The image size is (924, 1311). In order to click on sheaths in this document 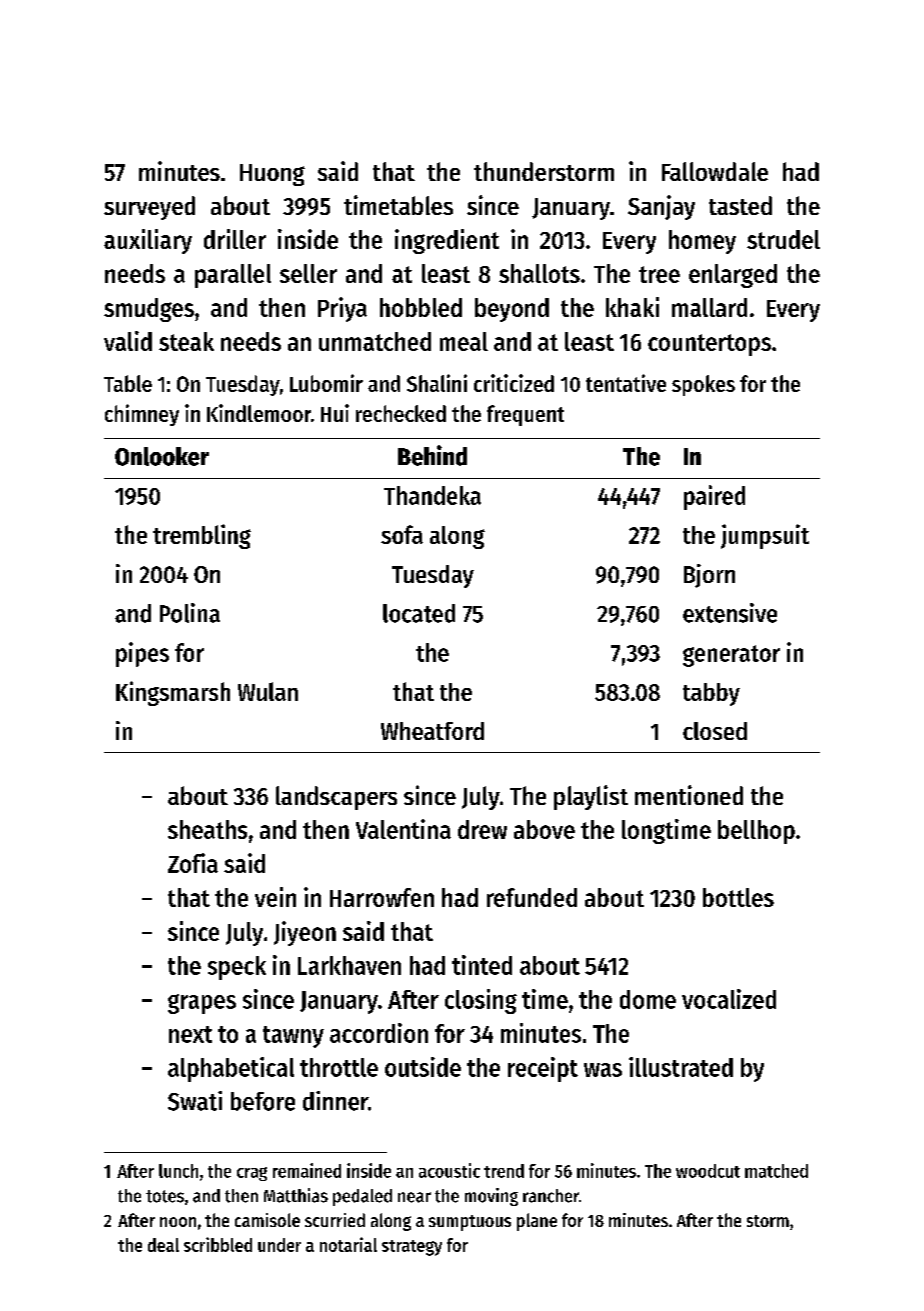, I will do `click(207, 829)`.
